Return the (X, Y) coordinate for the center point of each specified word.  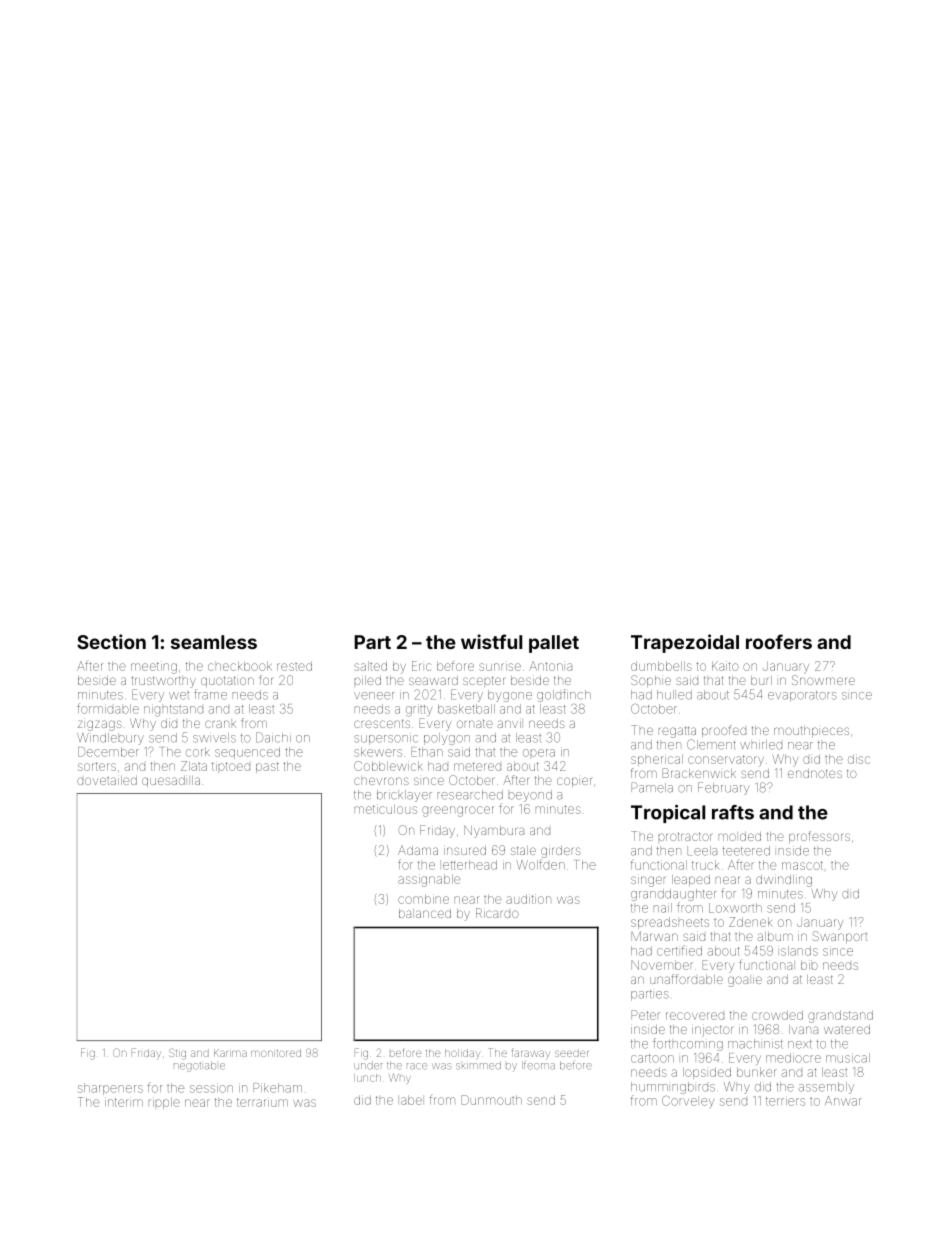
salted (370, 666)
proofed (724, 731)
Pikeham (277, 1088)
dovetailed (107, 780)
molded (740, 836)
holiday (463, 1054)
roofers (779, 641)
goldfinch (564, 695)
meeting (154, 668)
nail (663, 908)
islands (799, 951)
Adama (418, 850)
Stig (177, 1054)
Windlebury (110, 739)
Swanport (839, 937)
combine (423, 899)
